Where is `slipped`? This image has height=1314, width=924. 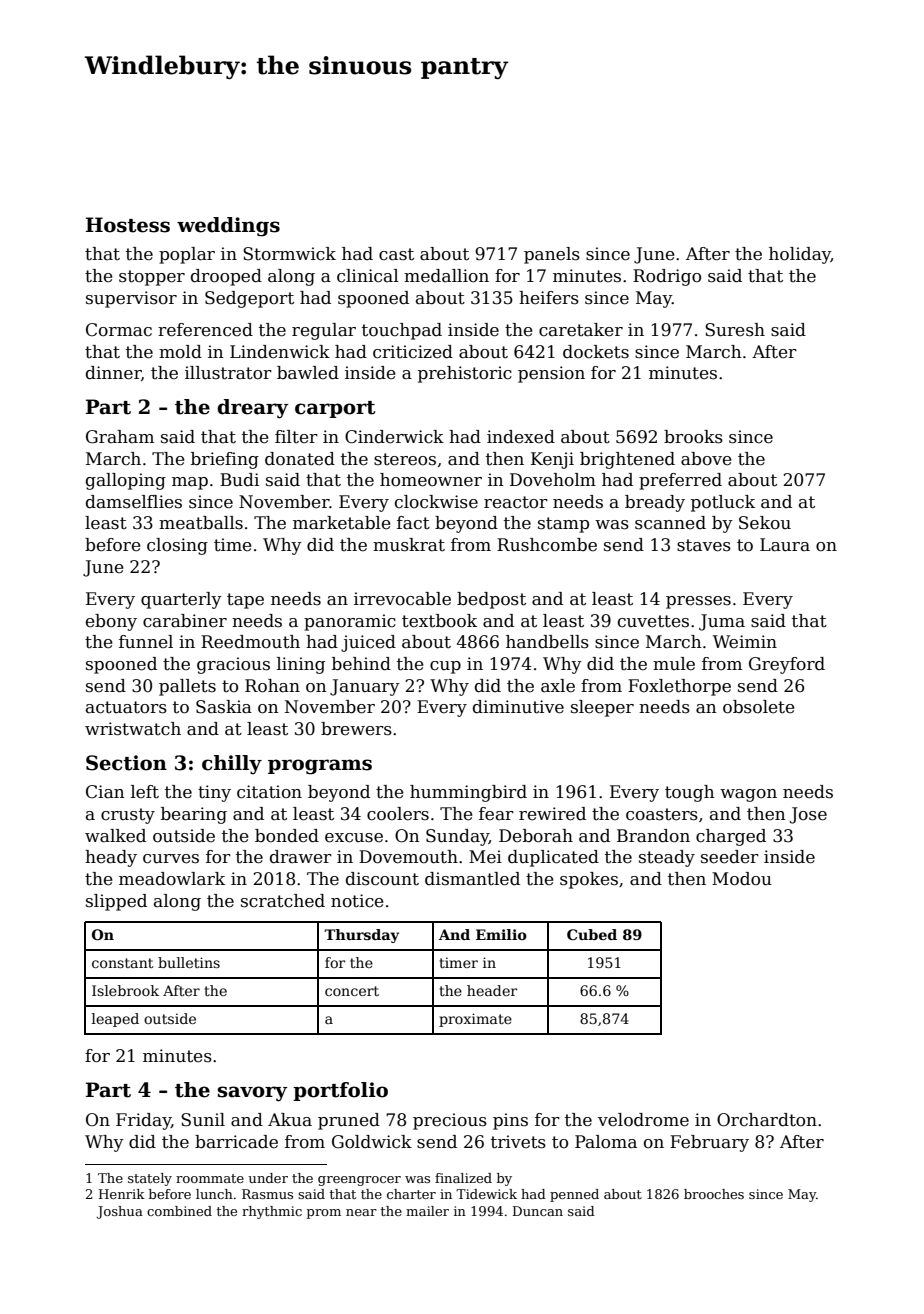
slipped is located at coordinates (116, 902).
